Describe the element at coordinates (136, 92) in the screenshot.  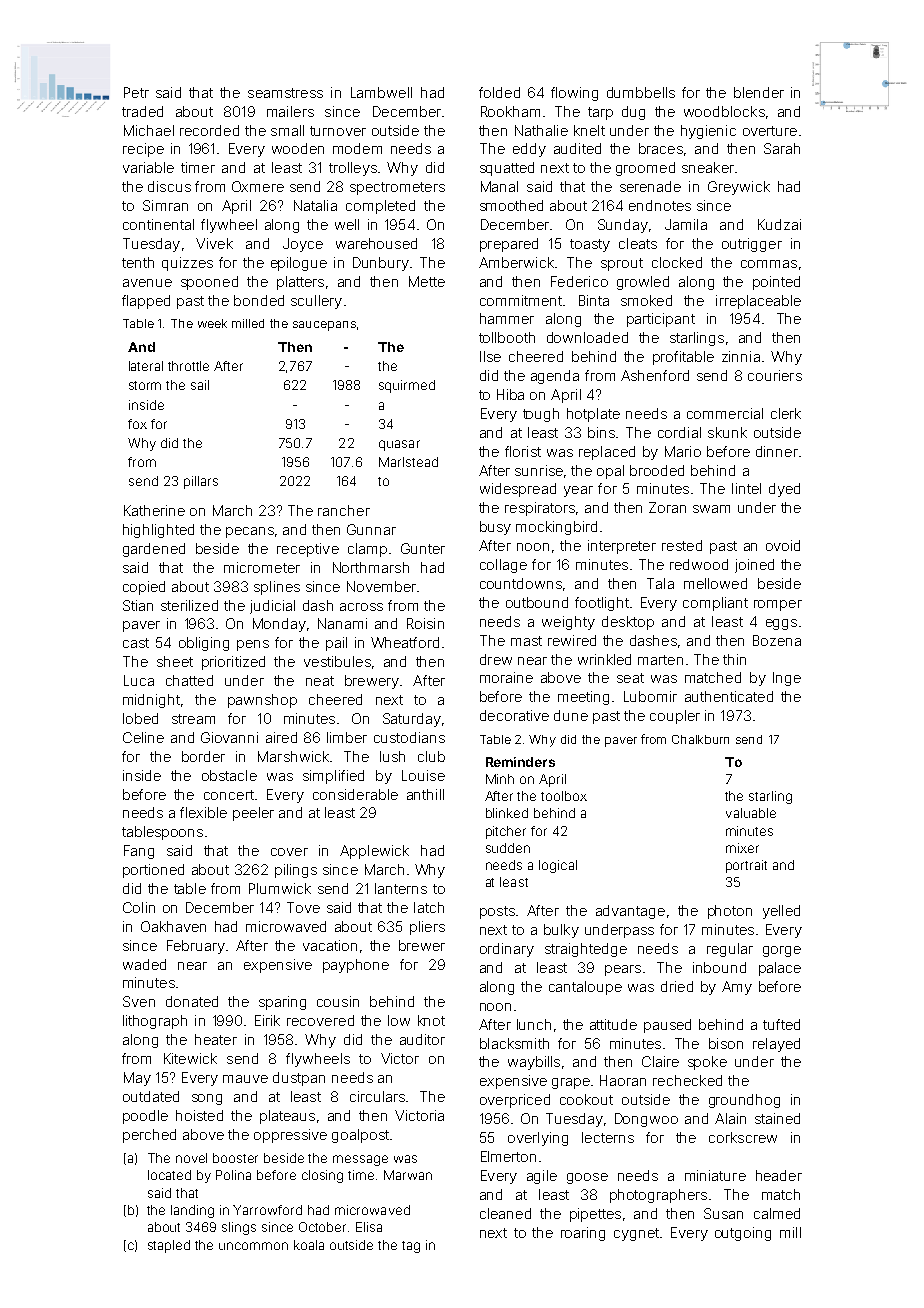
I see `Petr` at that location.
